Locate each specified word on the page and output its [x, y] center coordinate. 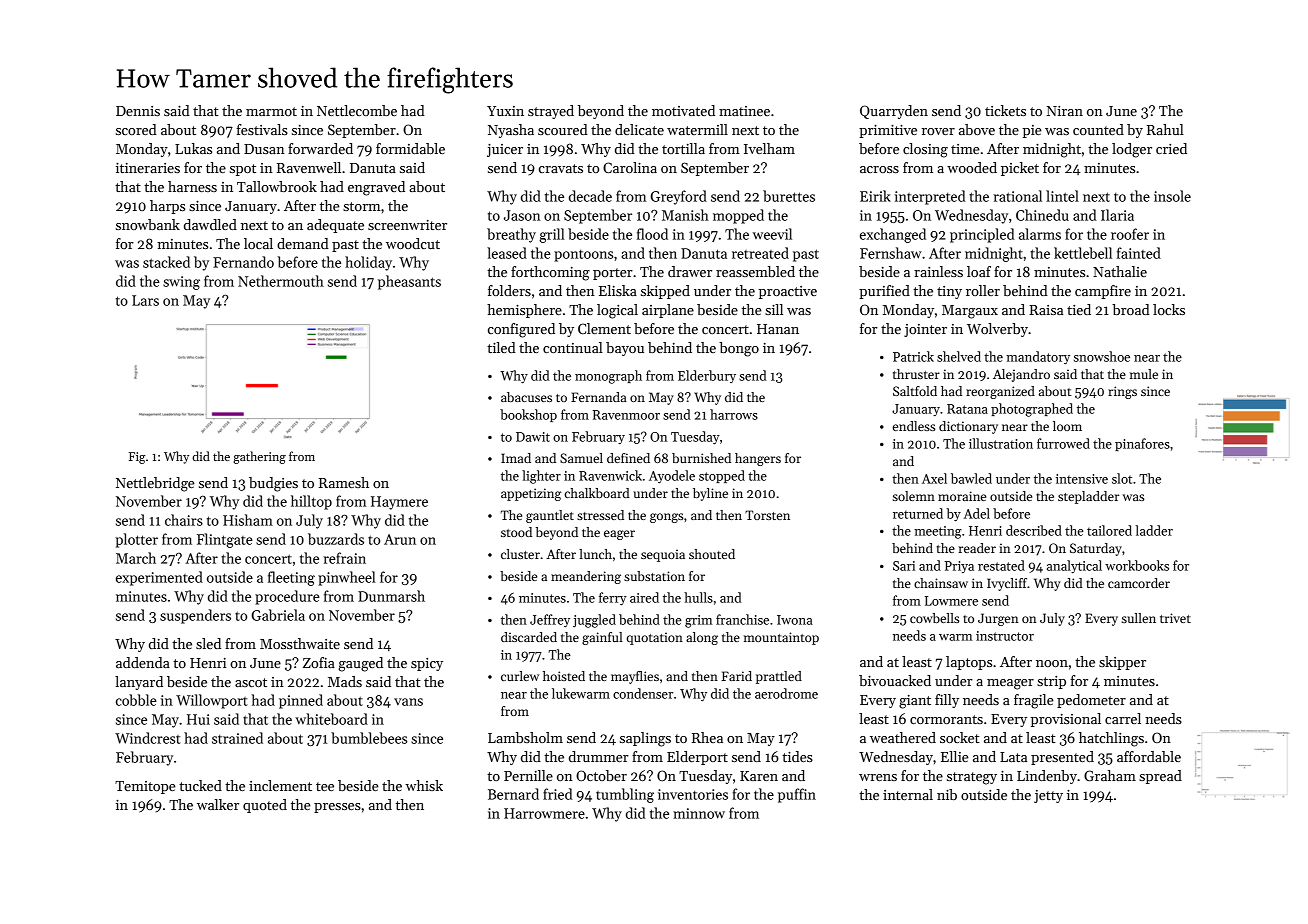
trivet [1175, 618]
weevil [772, 234]
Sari [904, 566]
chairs [184, 520]
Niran [1064, 111]
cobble [136, 700]
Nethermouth [281, 281]
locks [1169, 309]
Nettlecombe [357, 110]
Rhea [707, 737]
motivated [683, 110]
